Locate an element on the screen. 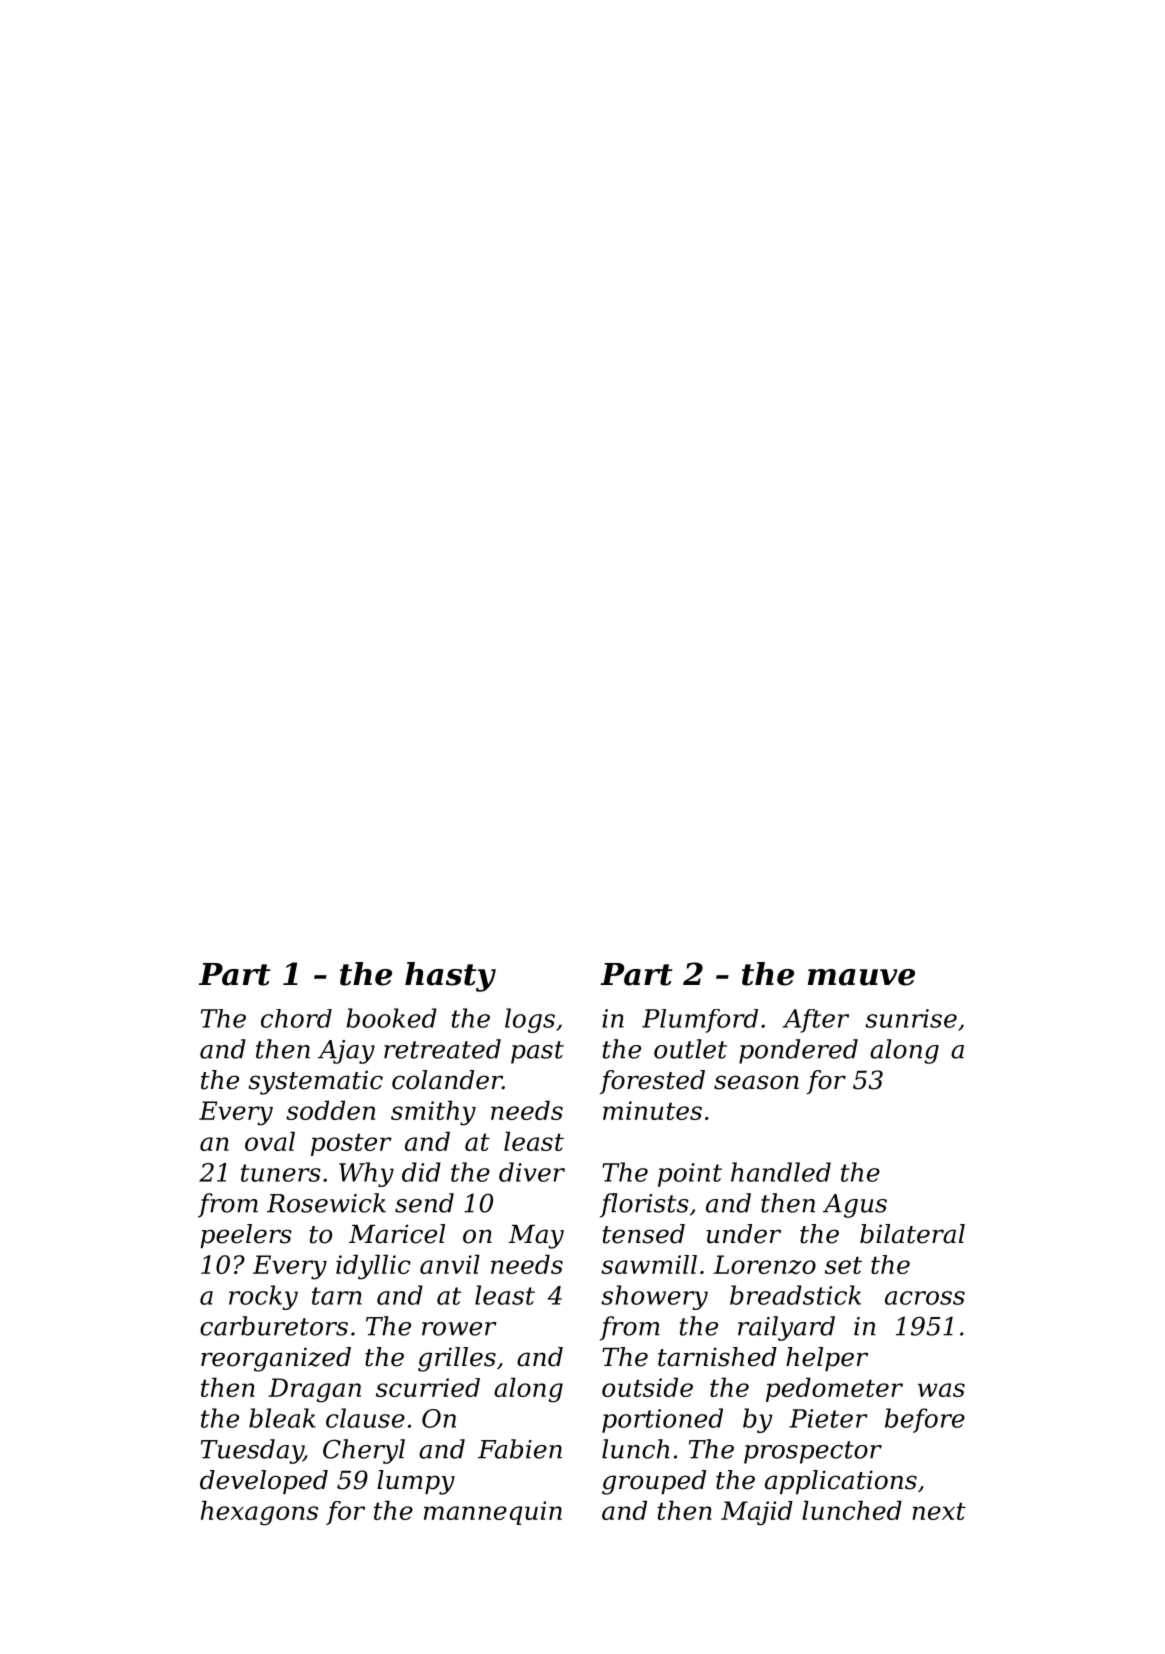 The height and width of the screenshot is (1654, 1165). mannequin is located at coordinates (493, 1513).
